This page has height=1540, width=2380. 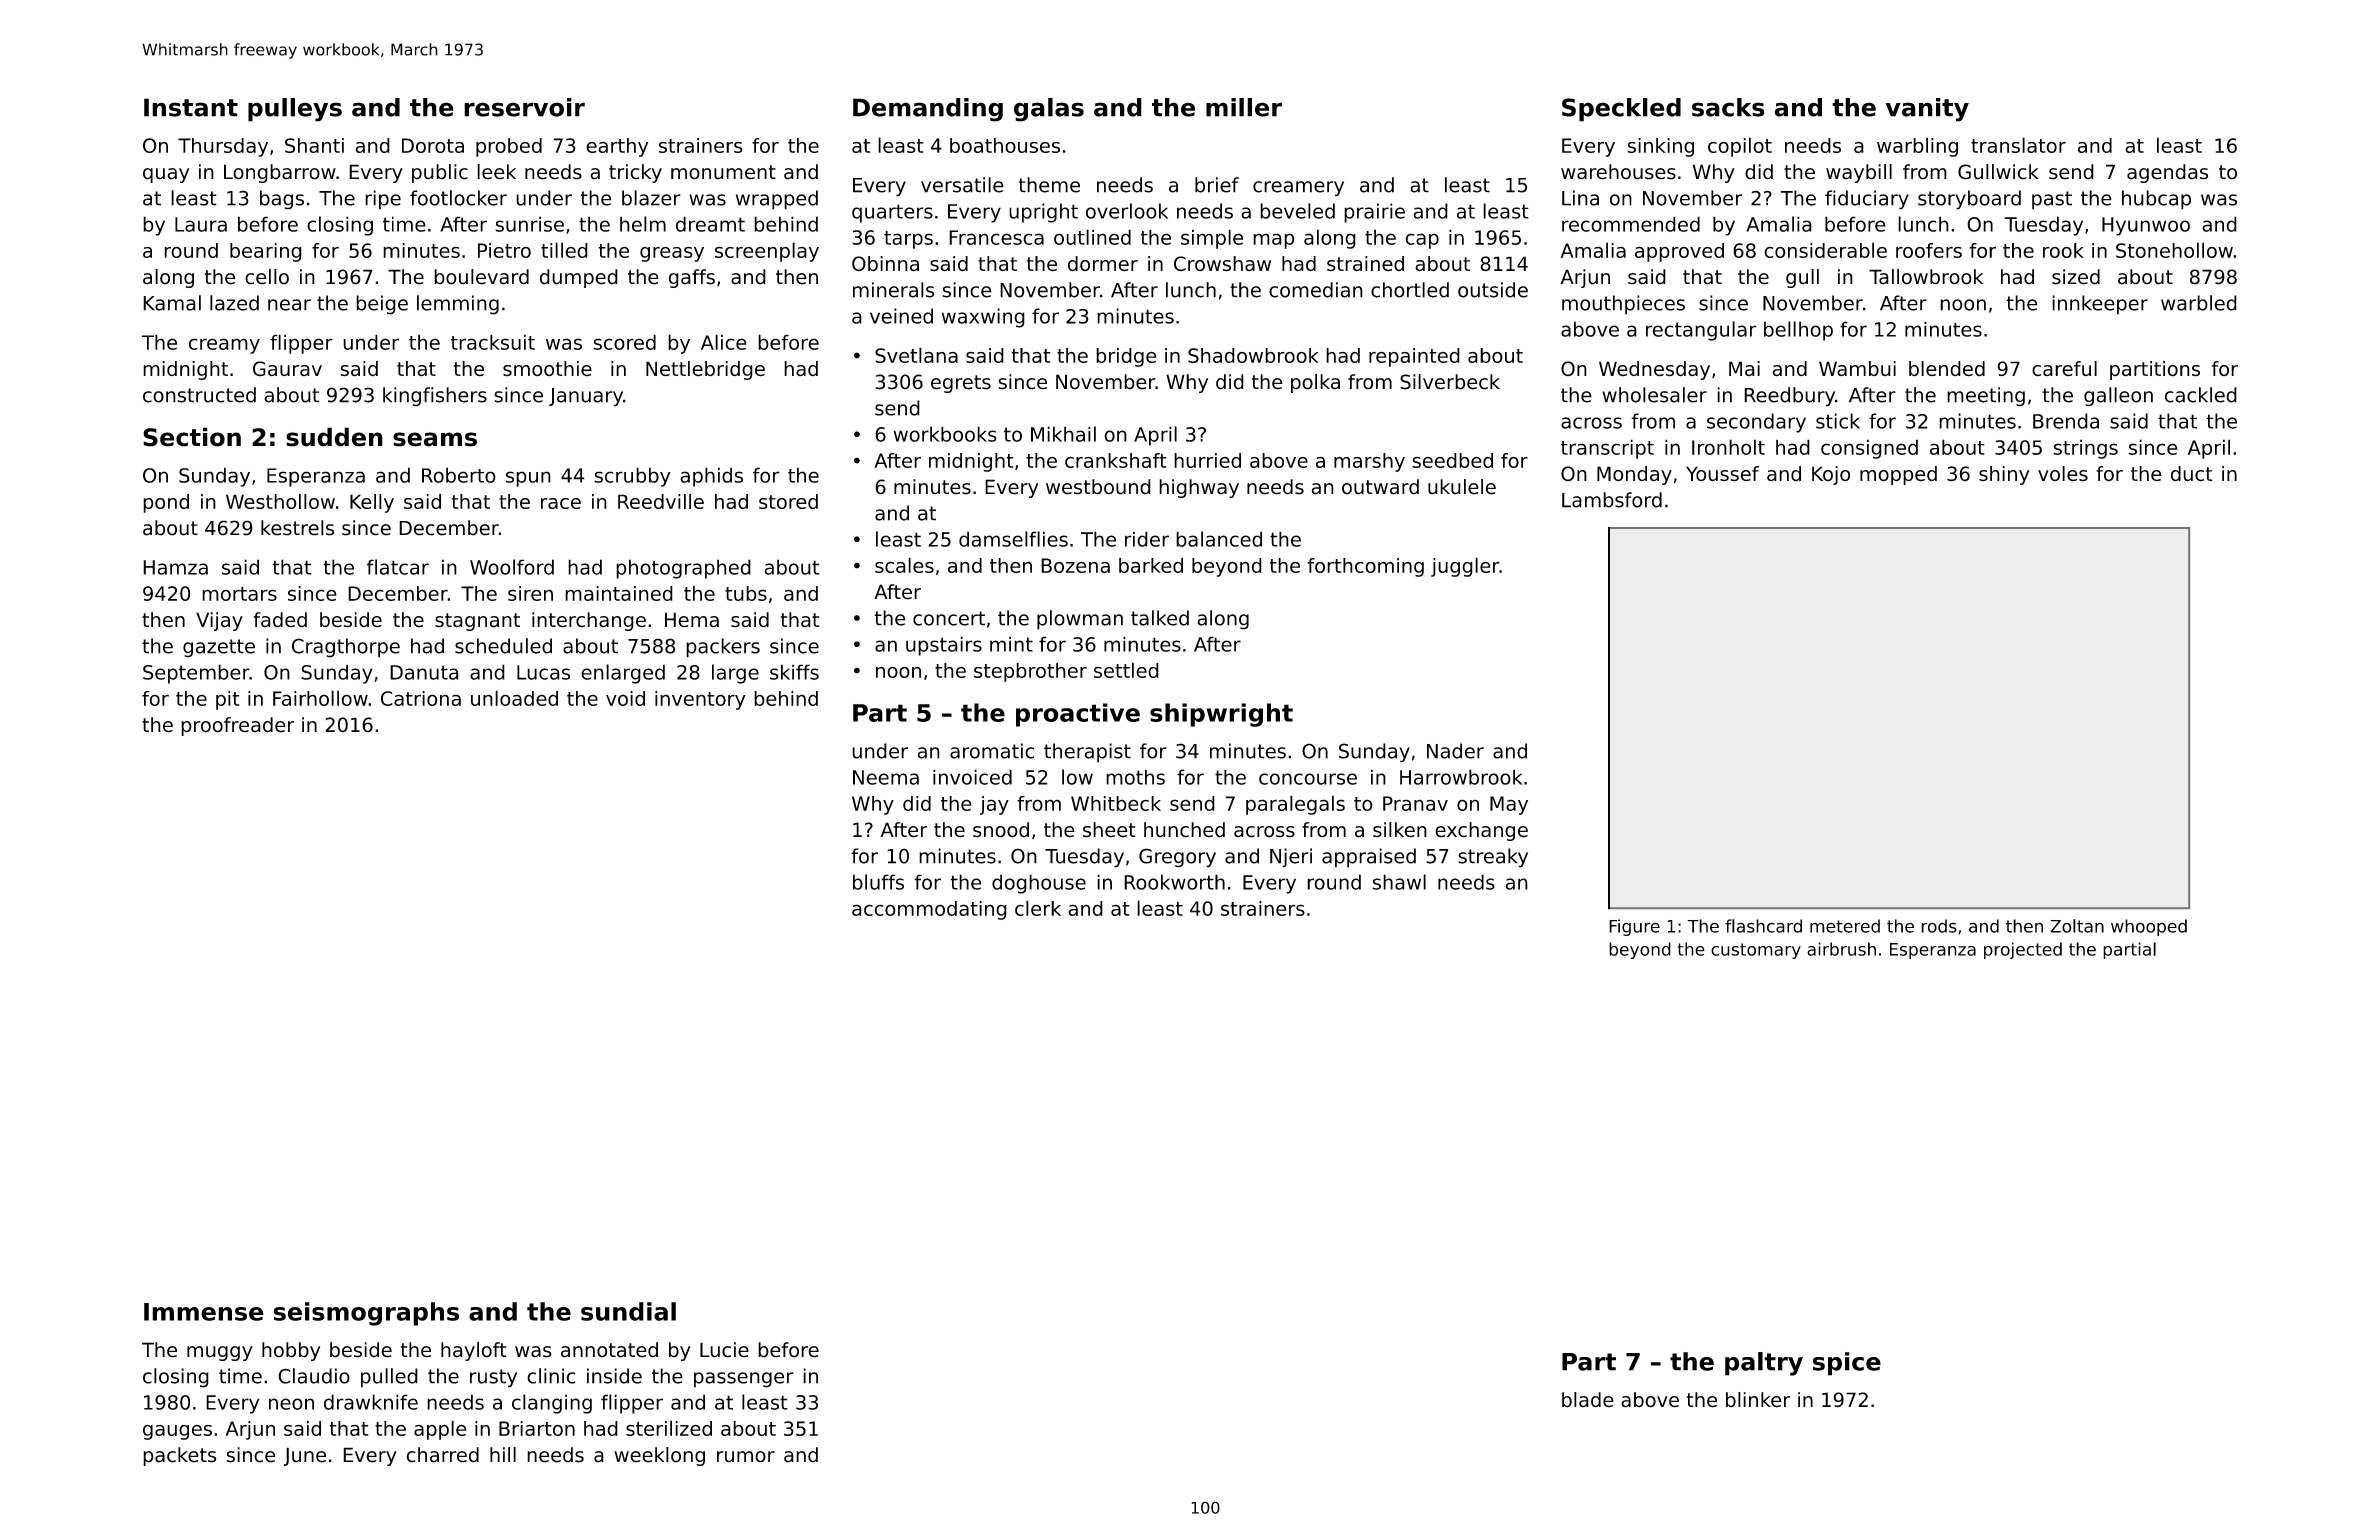 What do you see at coordinates (237, 726) in the page?
I see `proofreader` at bounding box center [237, 726].
